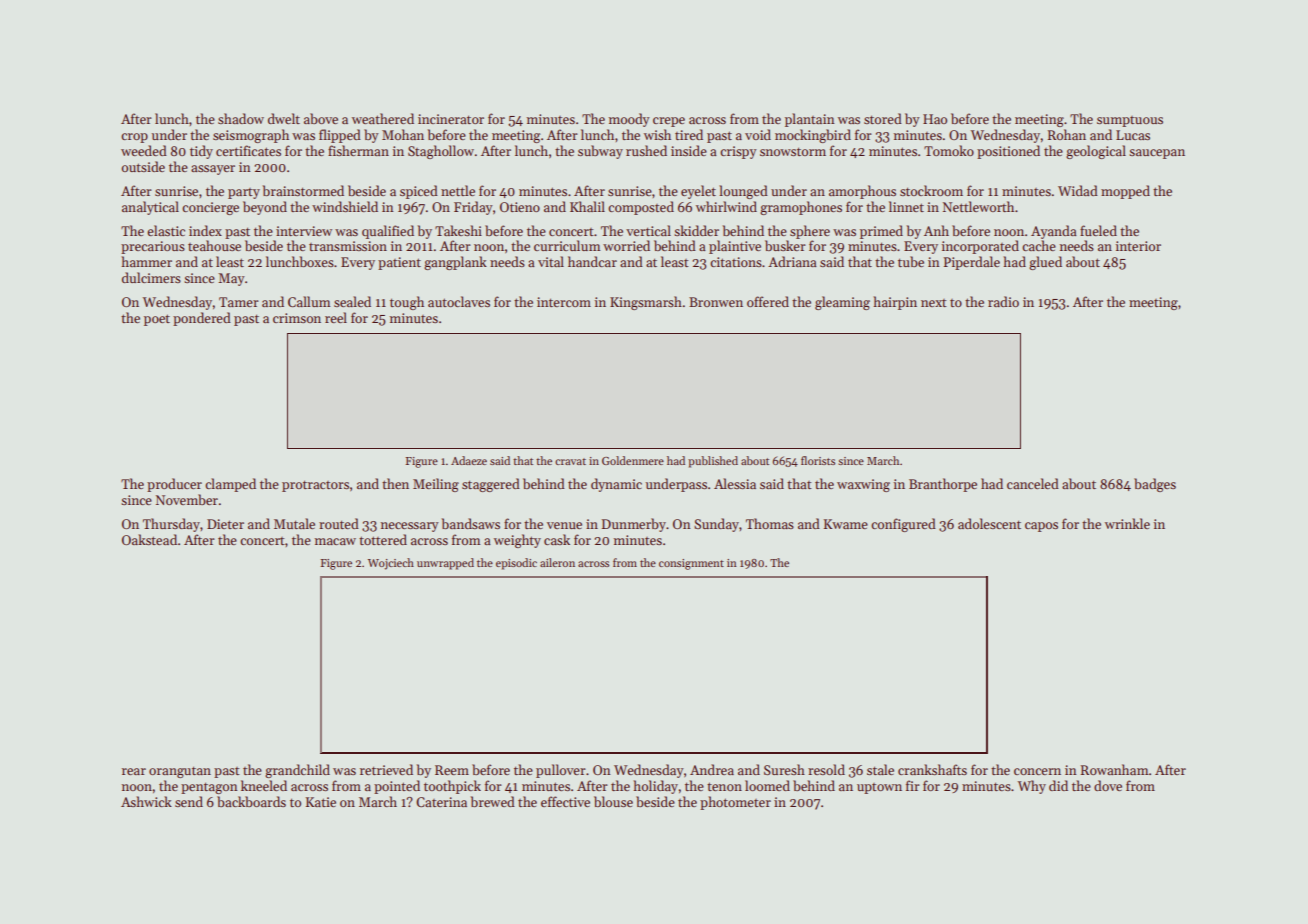 The height and width of the screenshot is (924, 1308). Describe the element at coordinates (557, 562) in the screenshot. I see `aileron` at that location.
